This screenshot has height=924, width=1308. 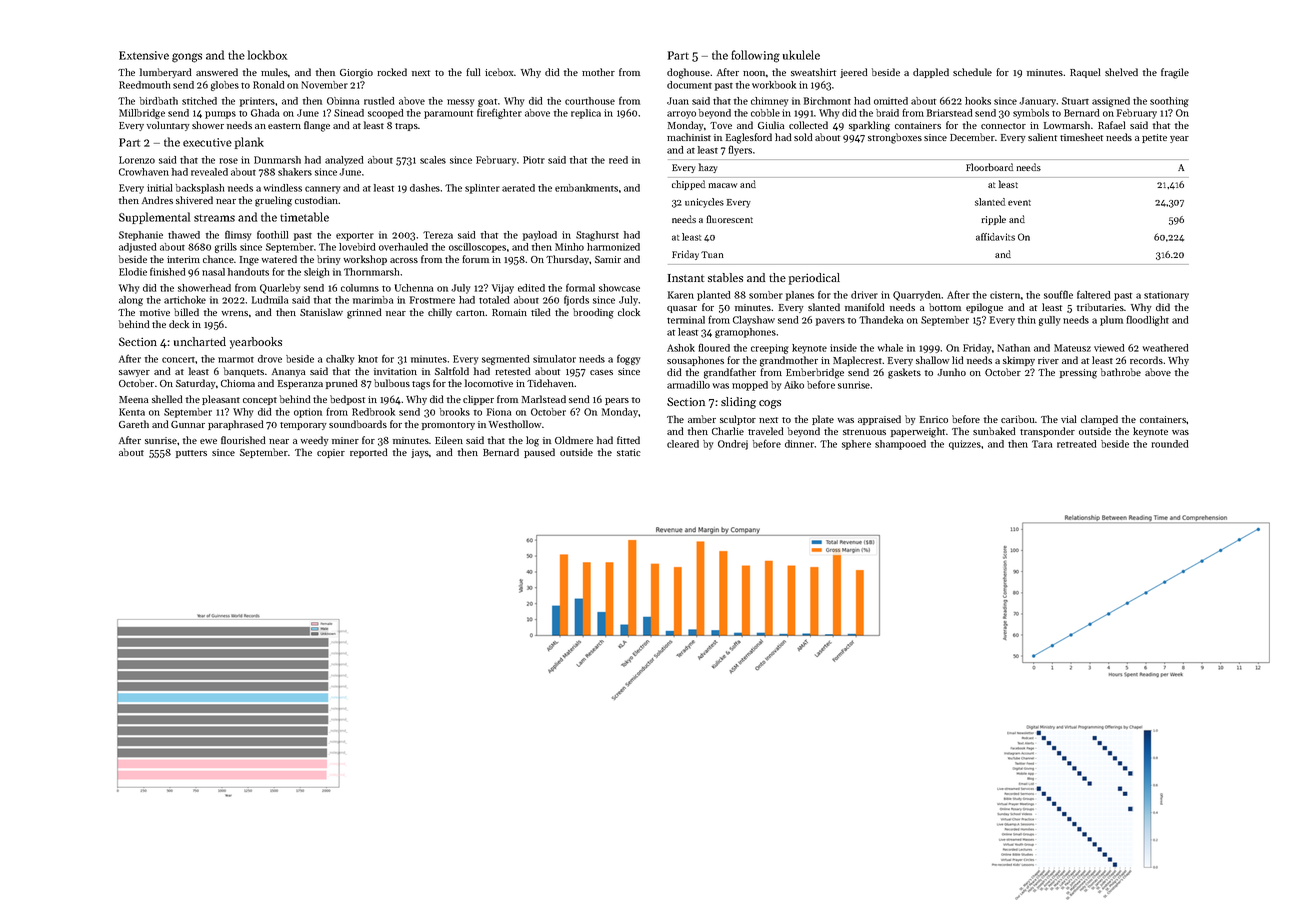 I want to click on Romain, so click(x=509, y=312).
